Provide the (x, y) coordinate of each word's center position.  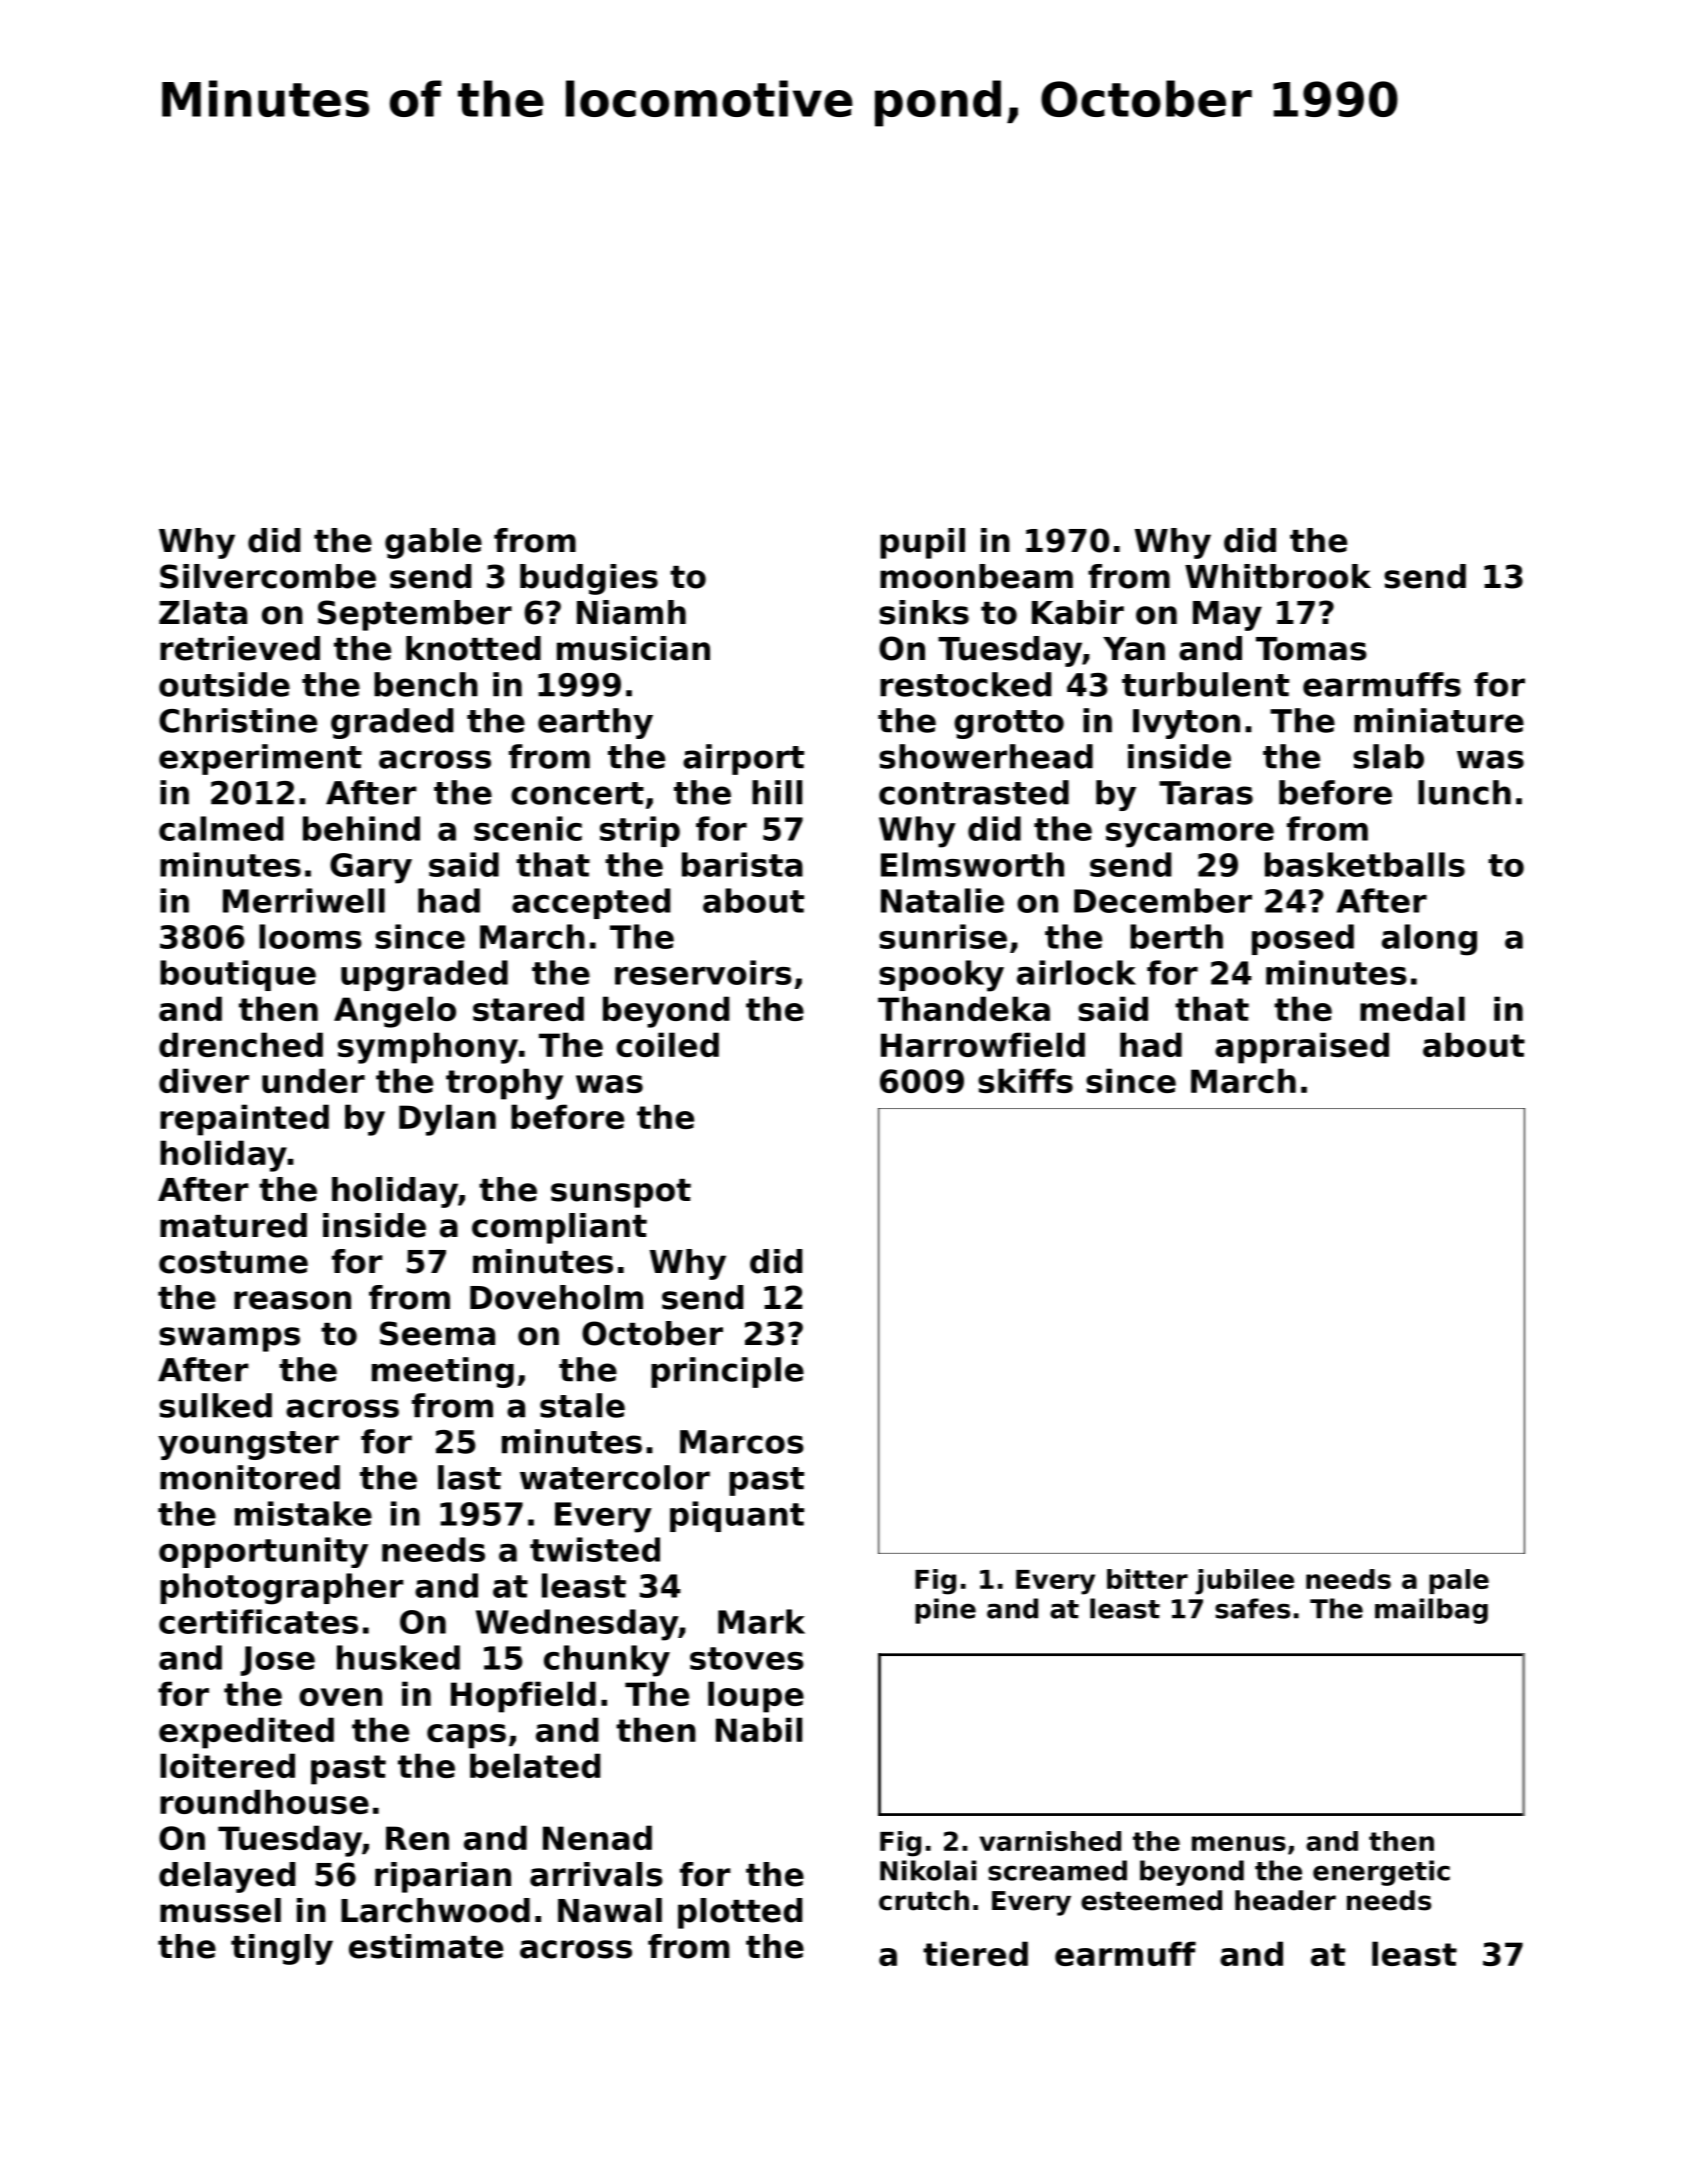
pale (1459, 1581)
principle (727, 1372)
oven (340, 1697)
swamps (229, 1339)
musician (633, 648)
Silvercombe (268, 576)
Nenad (597, 1837)
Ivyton (1186, 724)
